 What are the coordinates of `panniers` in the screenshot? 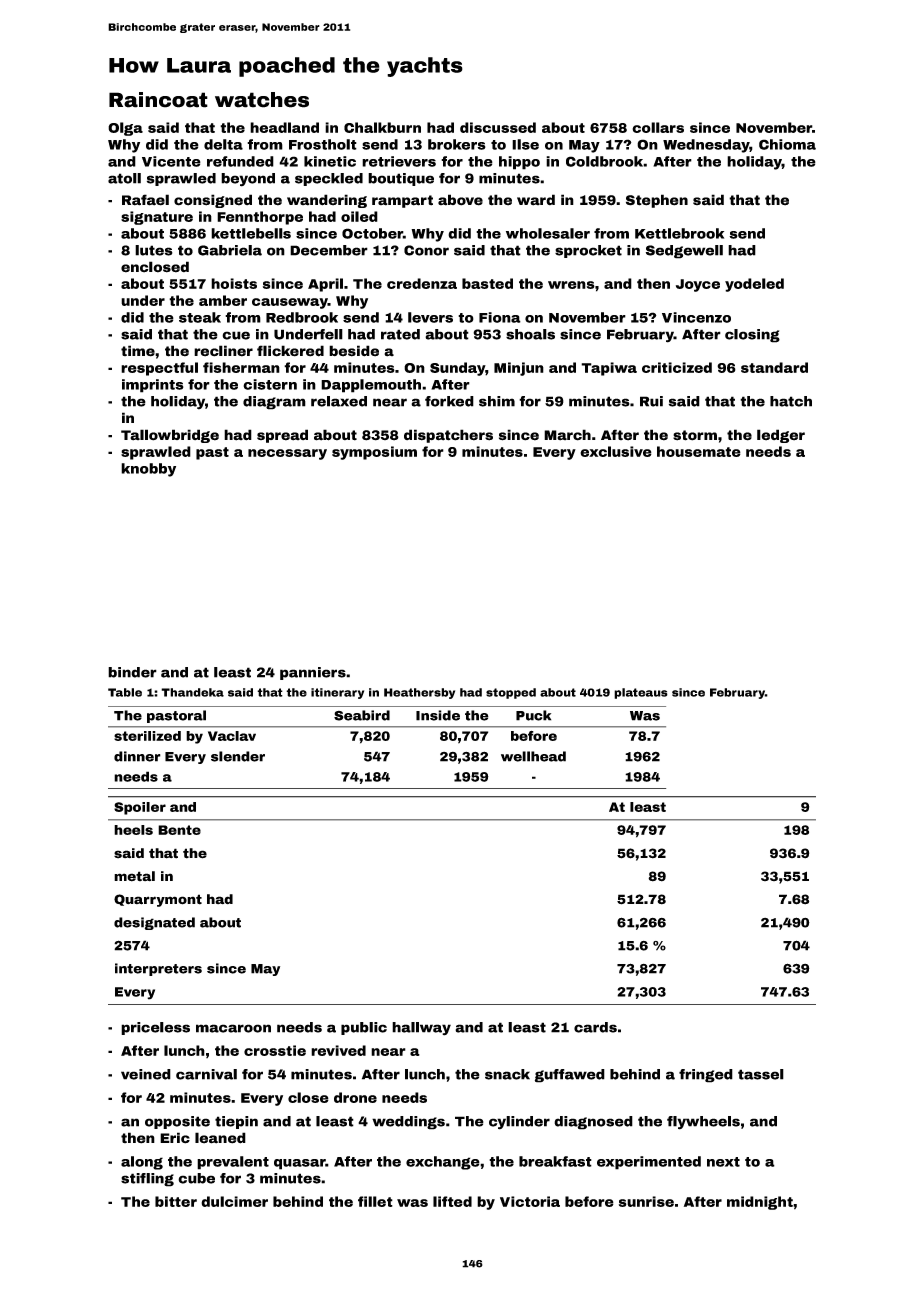 It's located at (313, 673).
